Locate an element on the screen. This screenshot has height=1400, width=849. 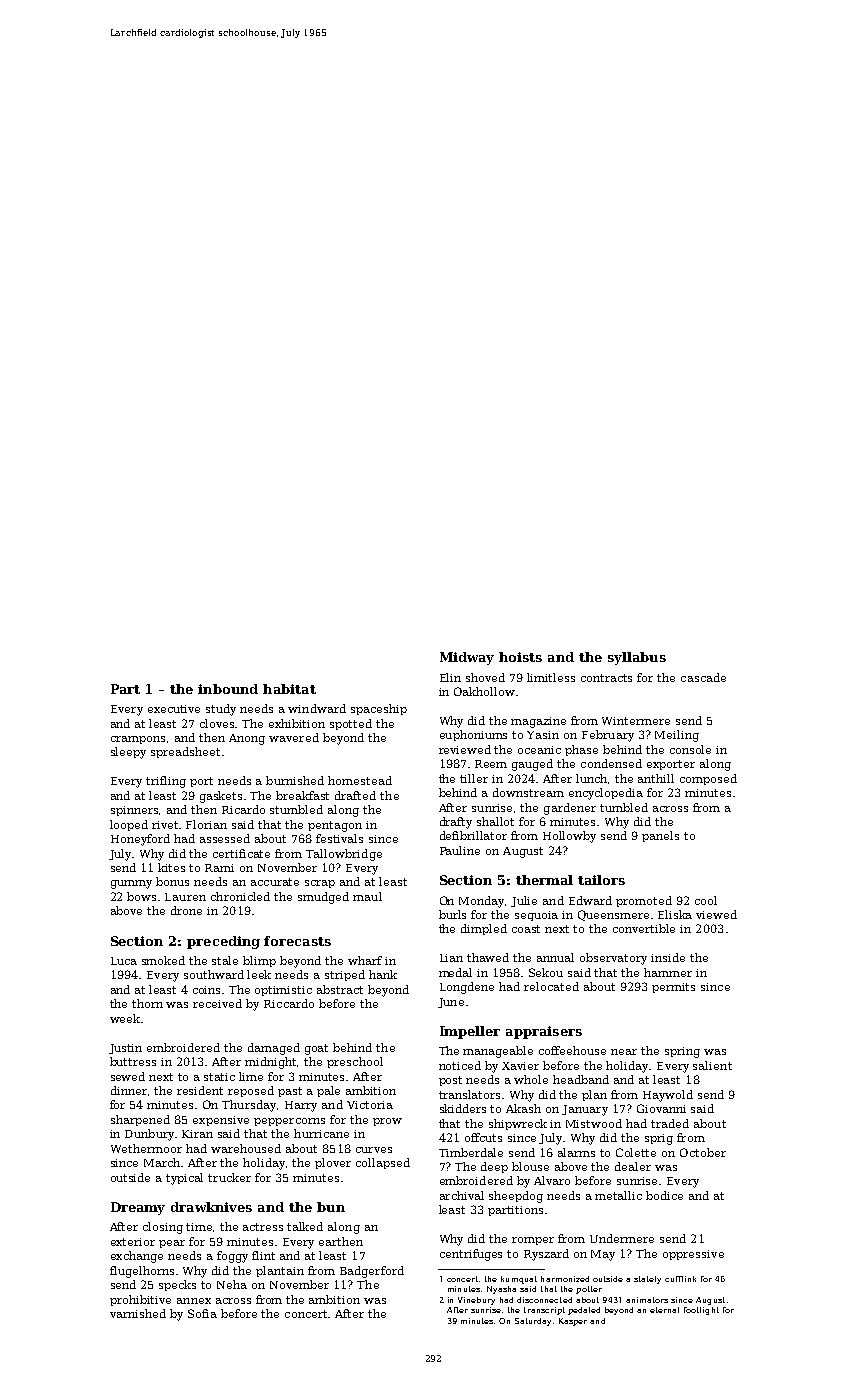
Neha is located at coordinates (232, 1284).
